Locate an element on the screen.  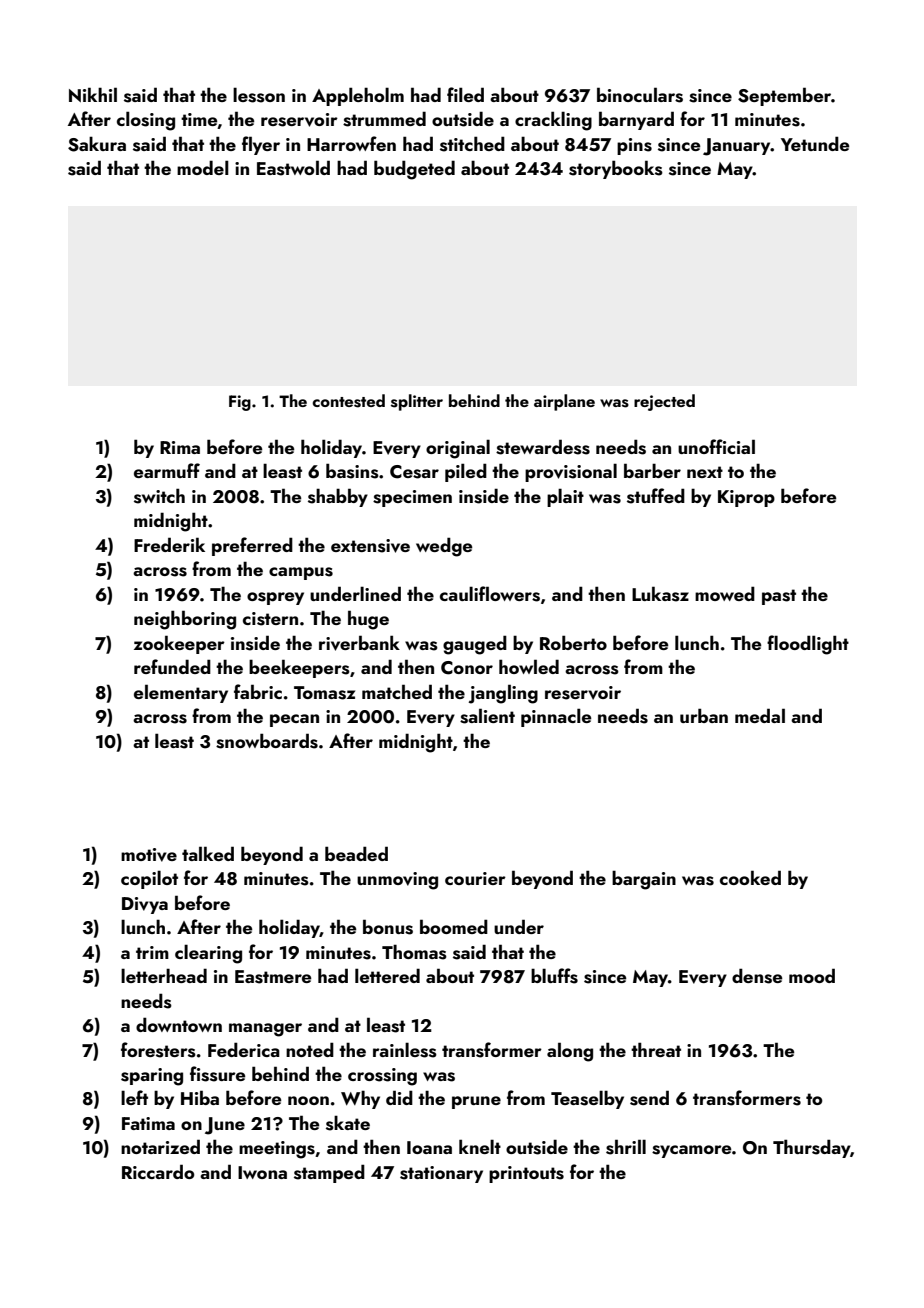
September is located at coordinates (784, 96).
